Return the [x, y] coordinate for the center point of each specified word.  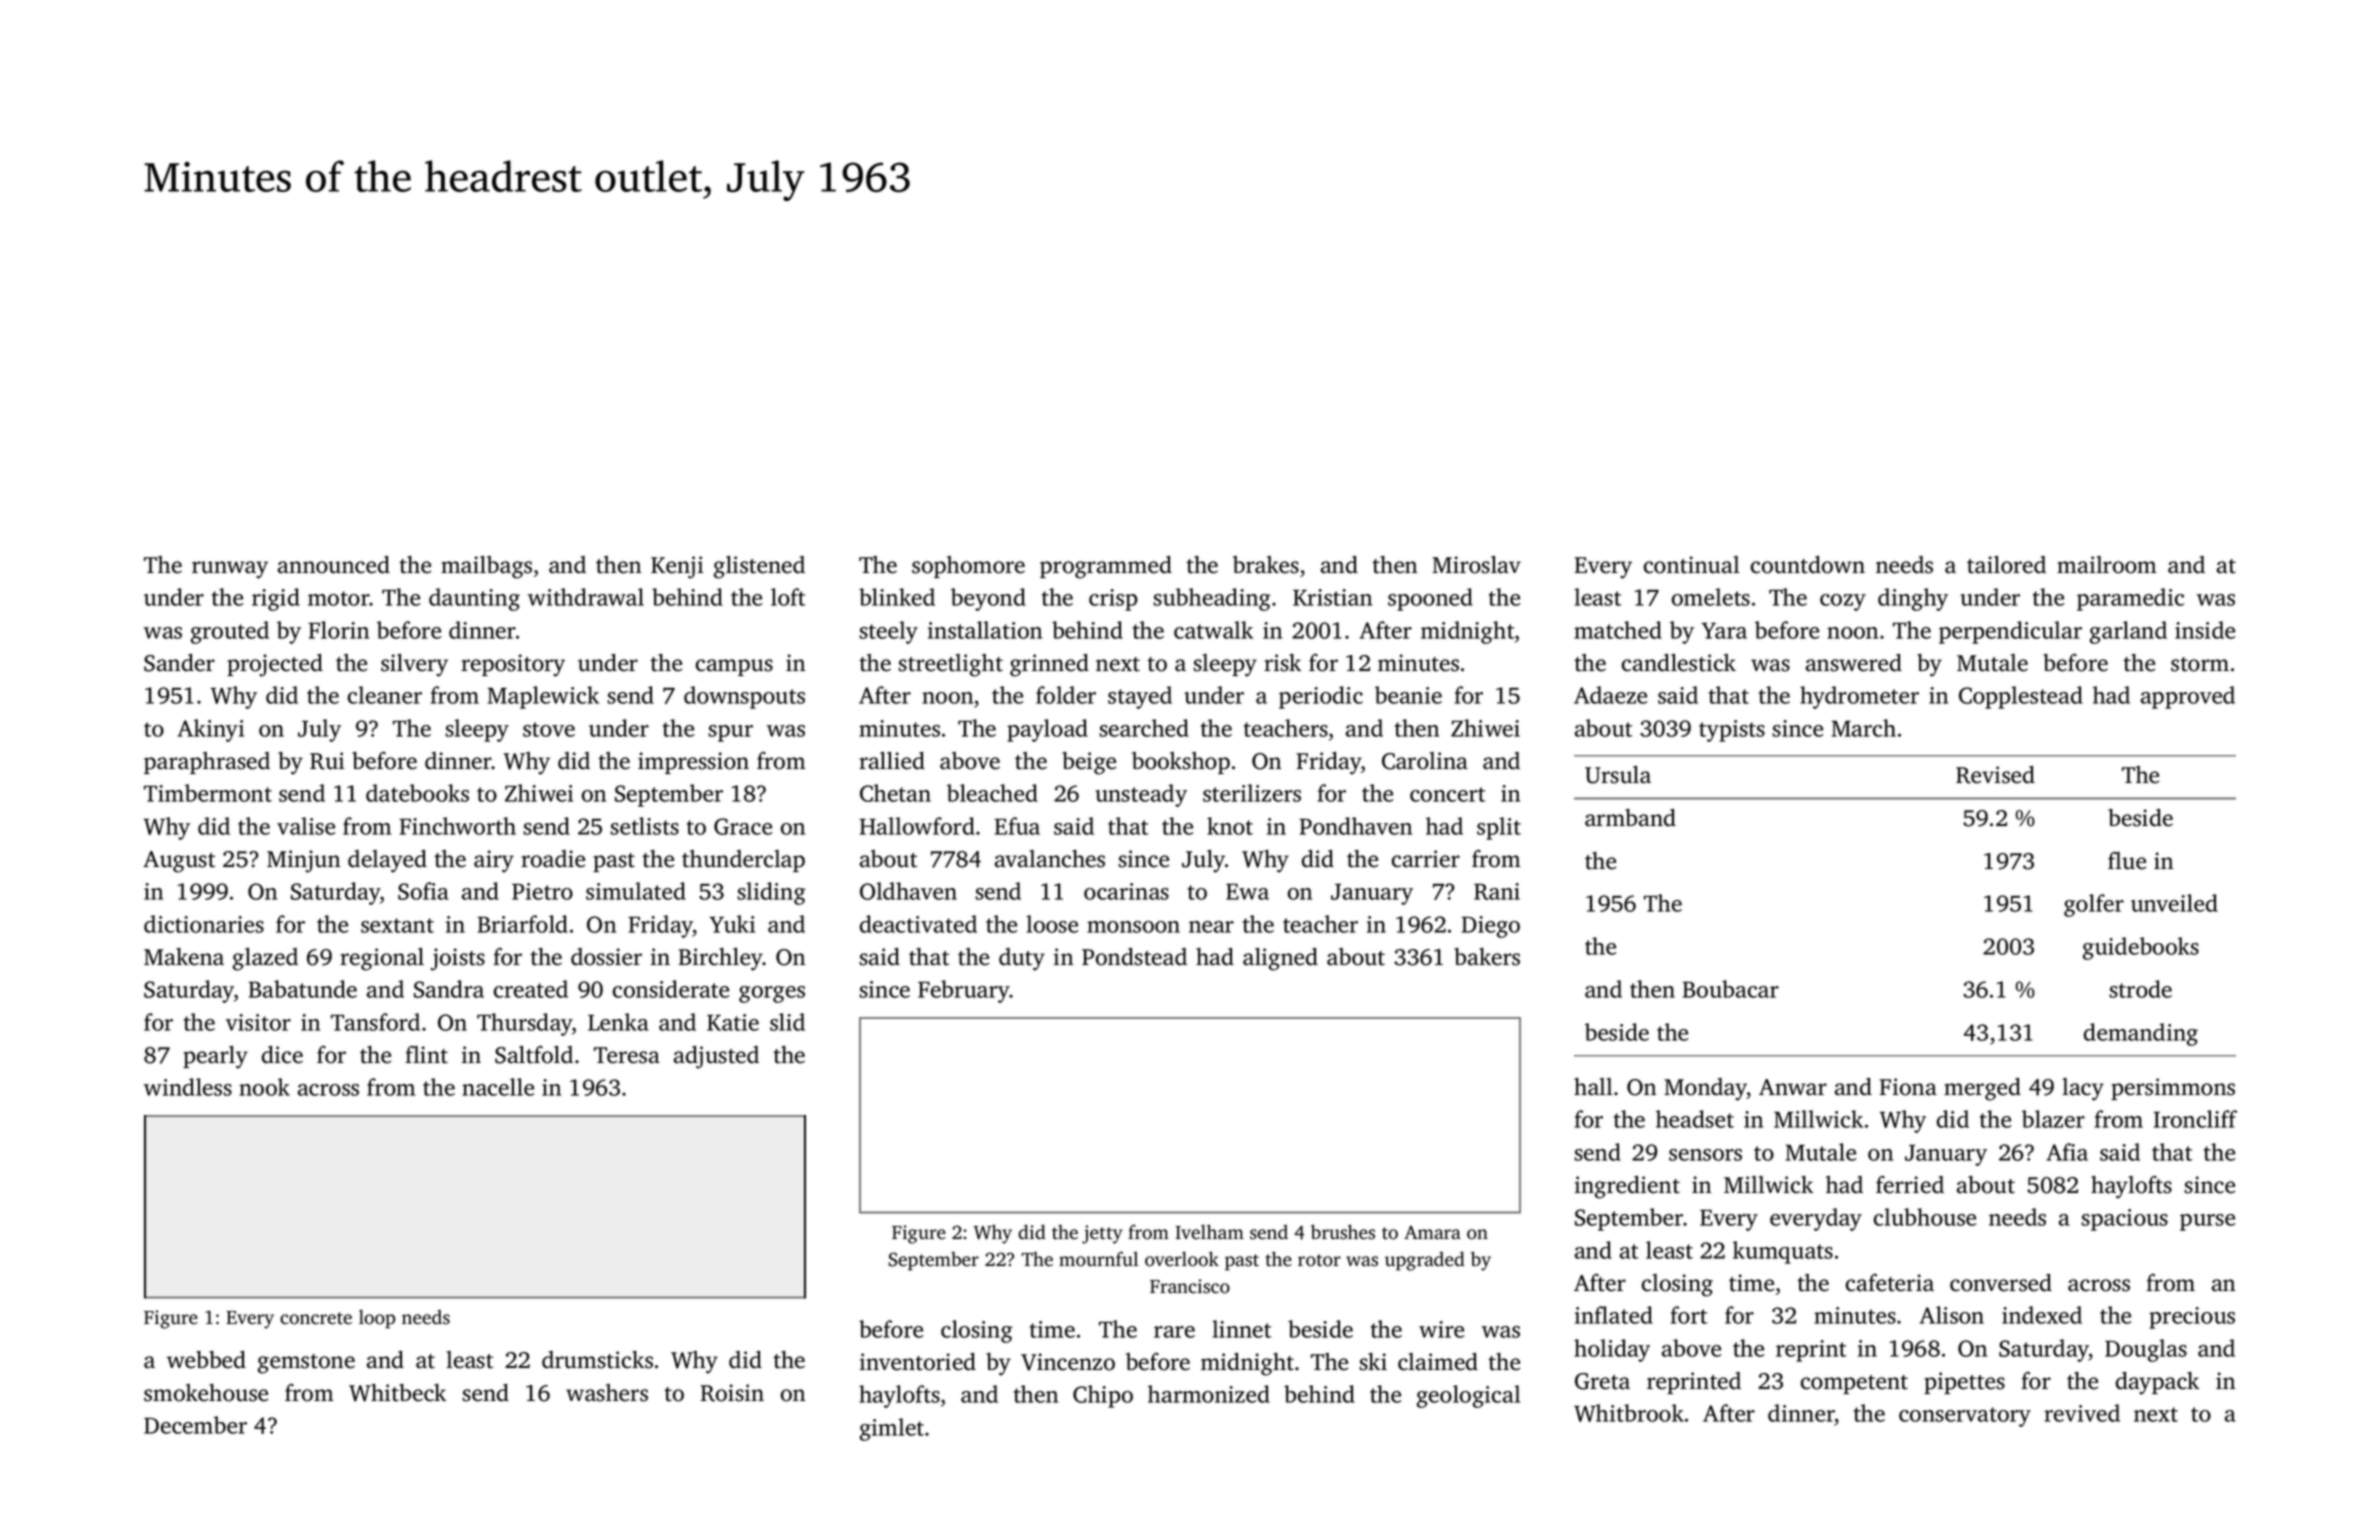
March [1863, 728]
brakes [1266, 565]
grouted [230, 632]
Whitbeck [397, 1393]
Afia [2067, 1152]
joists [457, 959]
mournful [1098, 1259]
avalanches [1050, 859]
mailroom [2107, 565]
